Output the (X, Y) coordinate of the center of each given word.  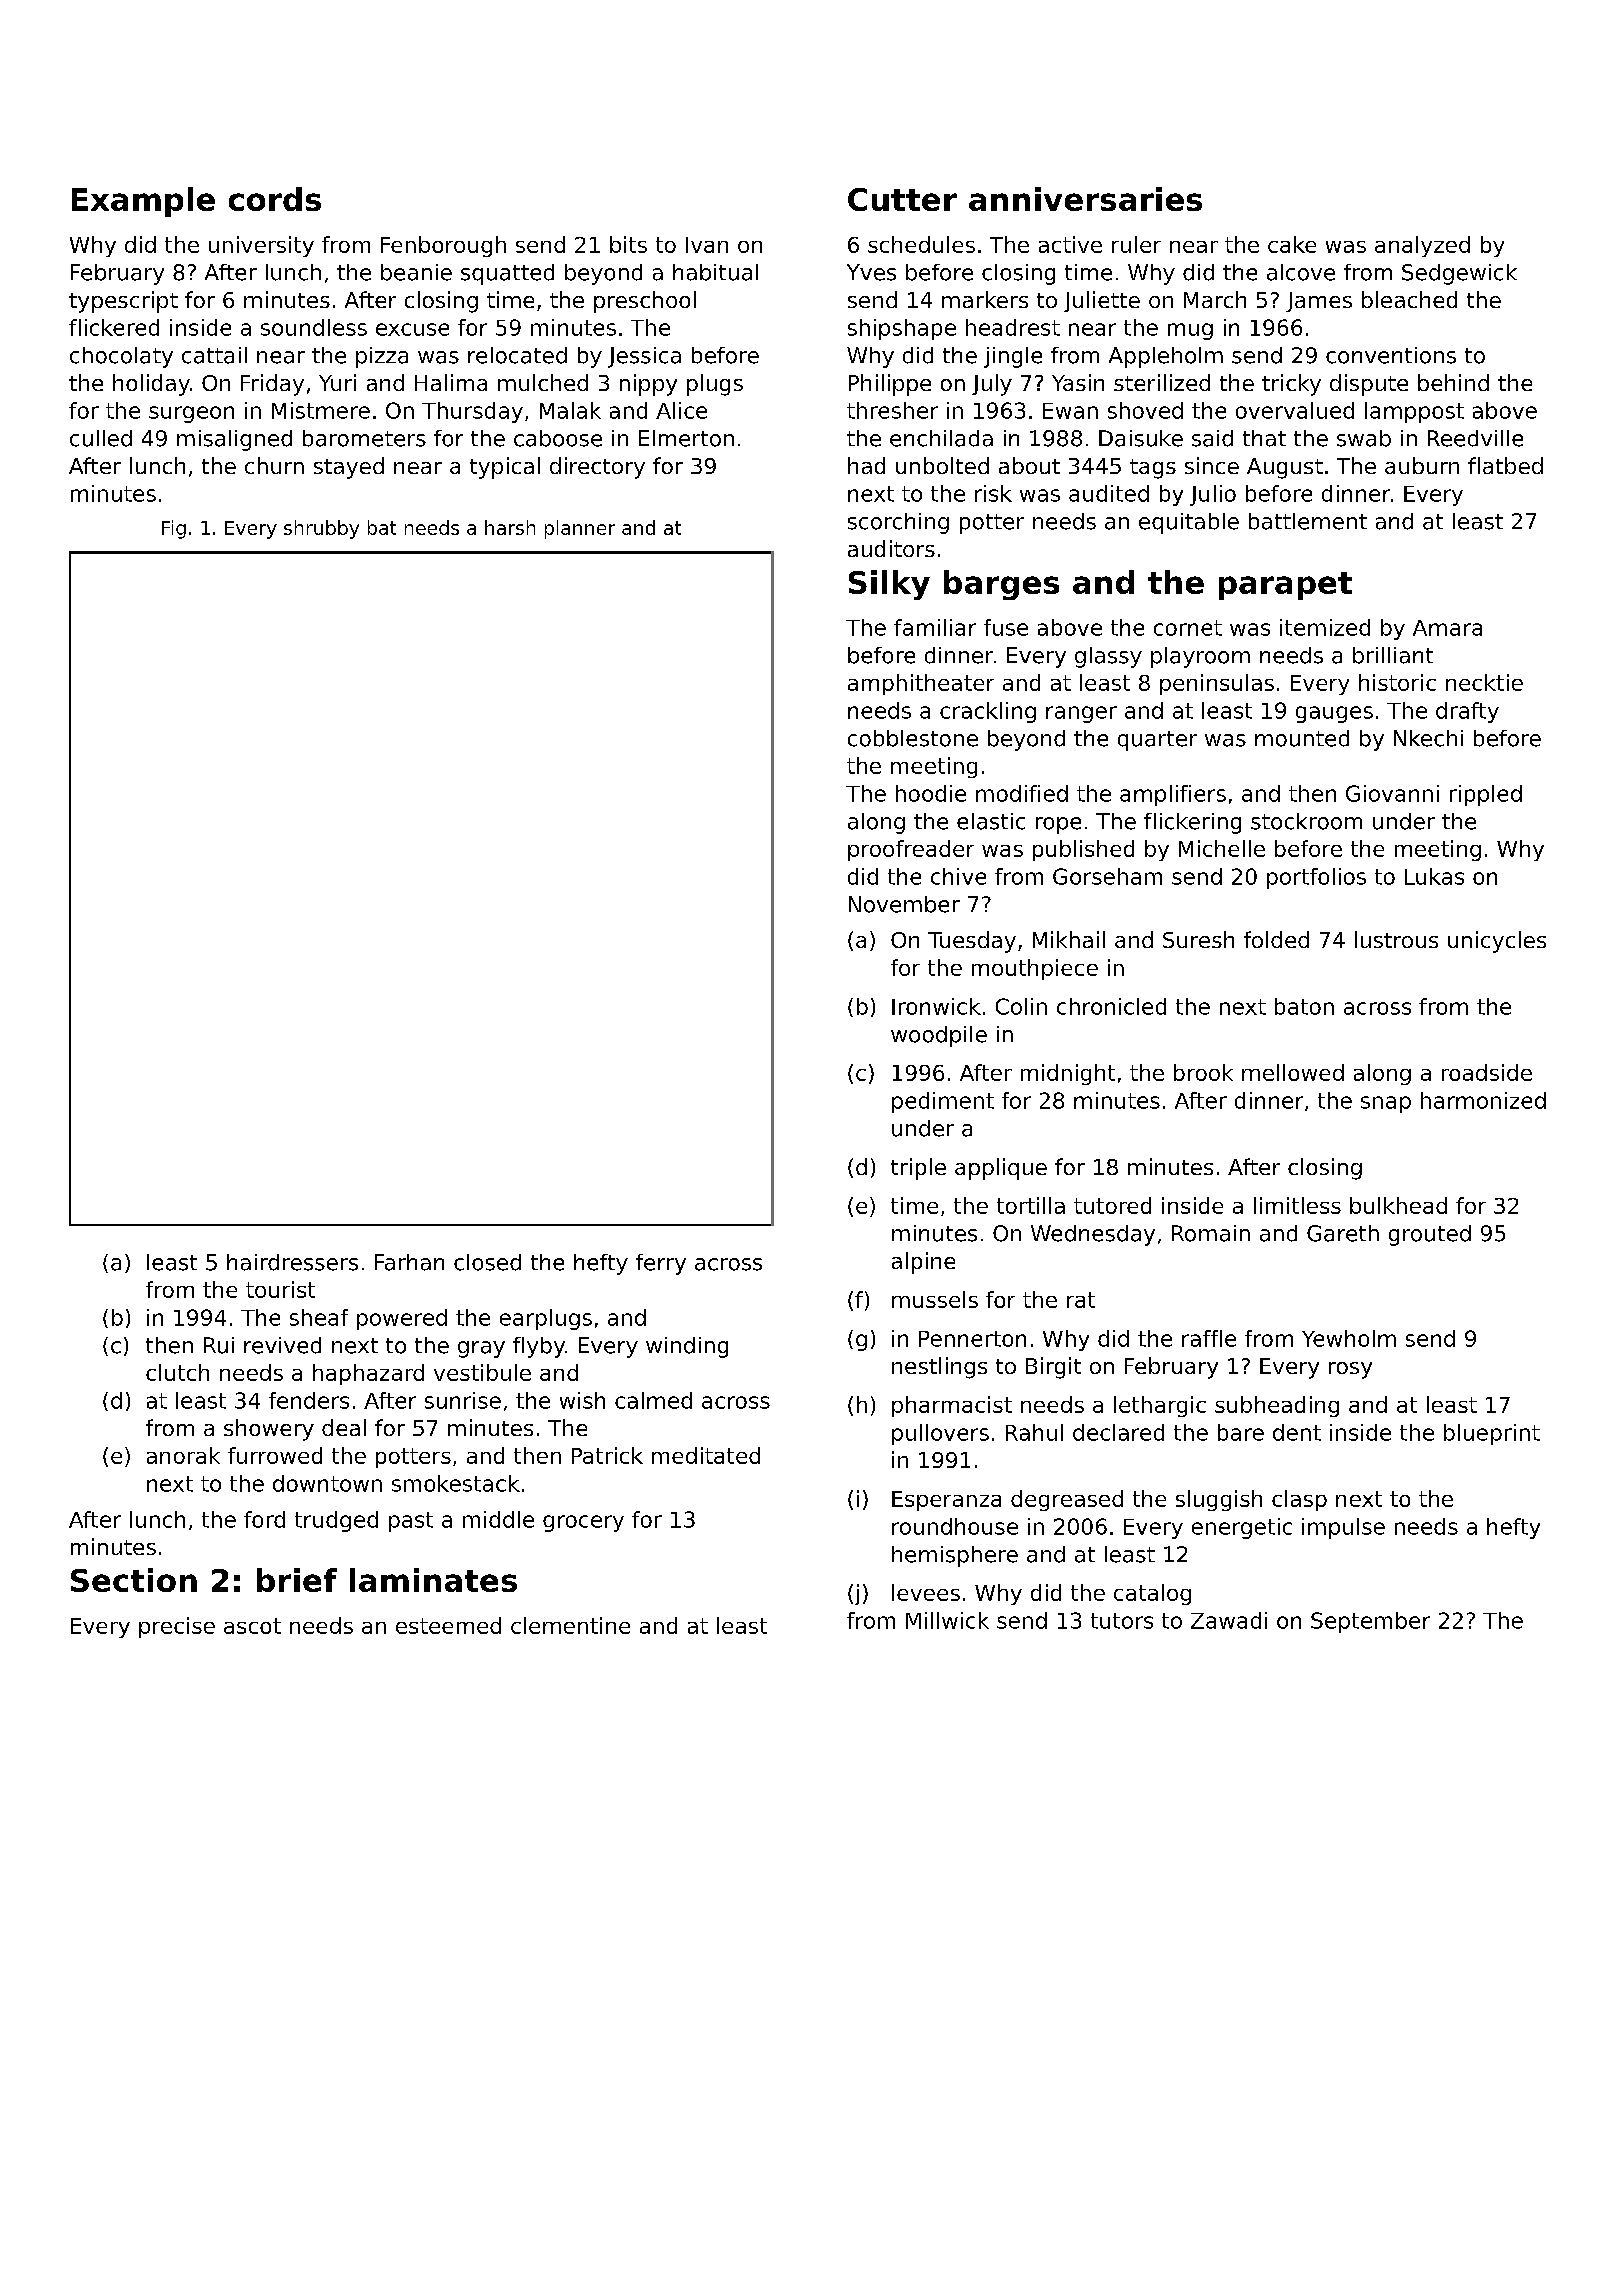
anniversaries (1085, 199)
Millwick (947, 1620)
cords (275, 199)
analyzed (1422, 246)
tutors (1122, 1621)
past (411, 1522)
